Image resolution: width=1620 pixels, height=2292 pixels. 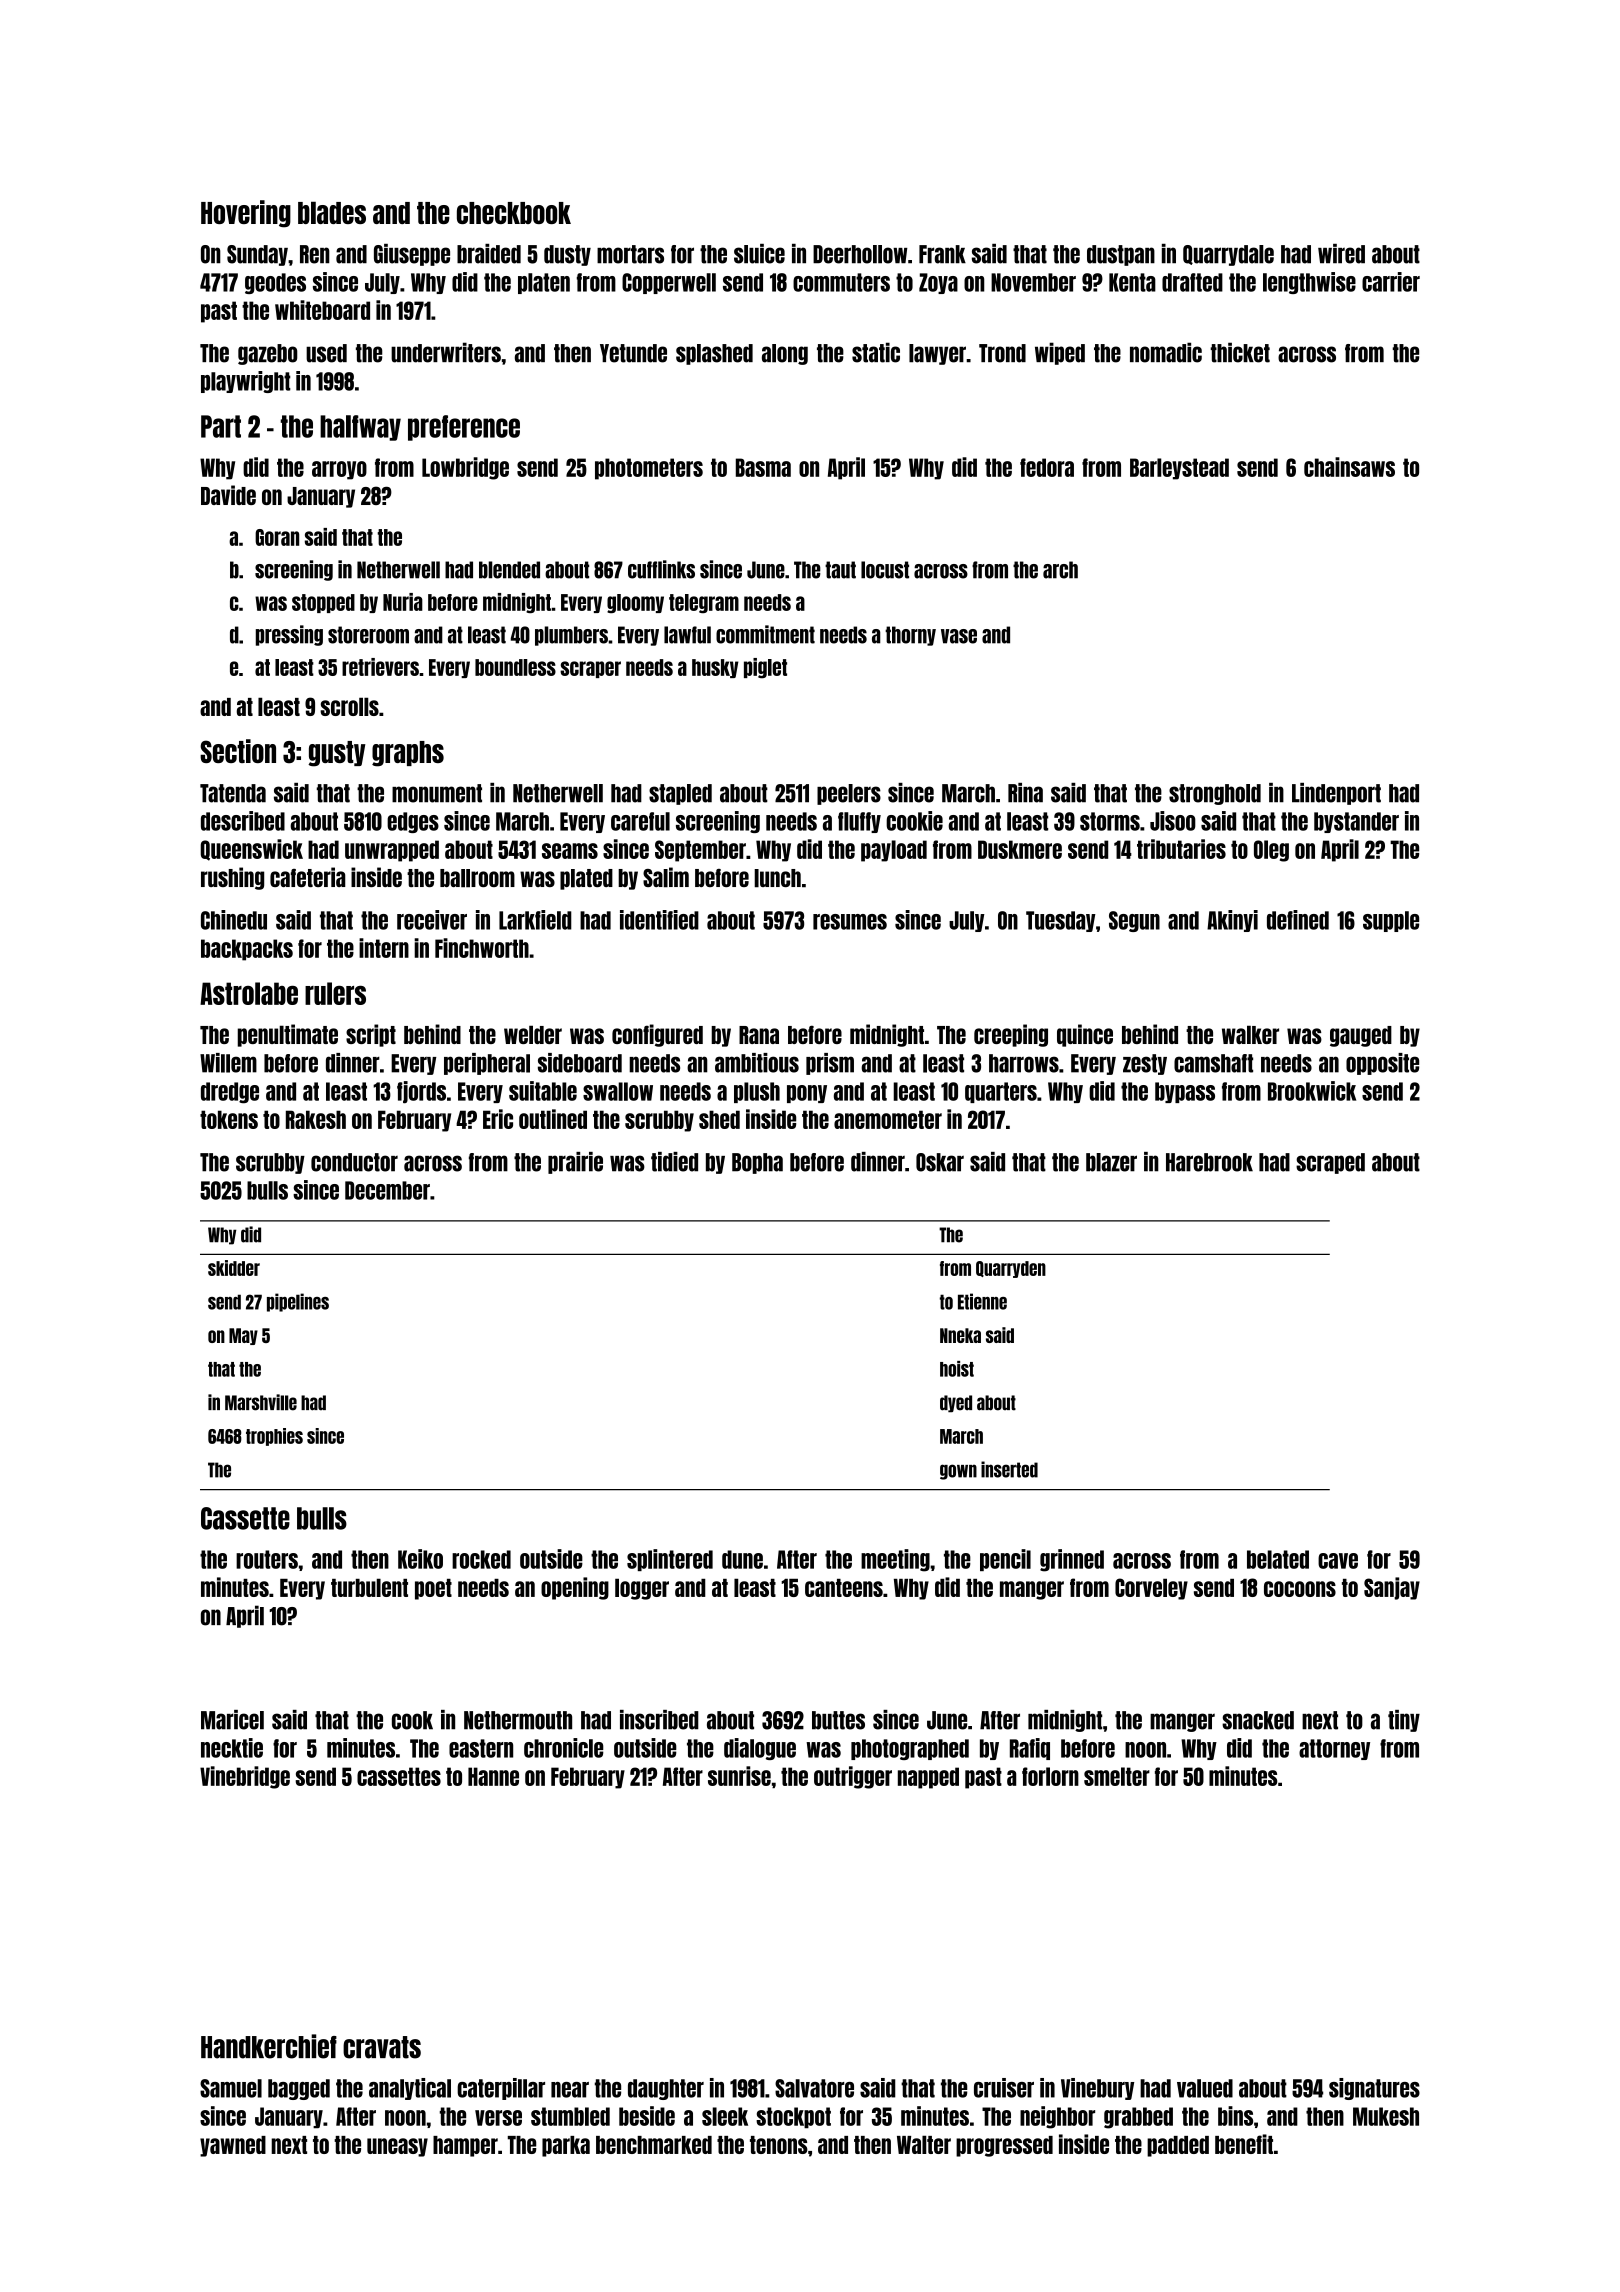 I want to click on carrier, so click(x=1391, y=282).
